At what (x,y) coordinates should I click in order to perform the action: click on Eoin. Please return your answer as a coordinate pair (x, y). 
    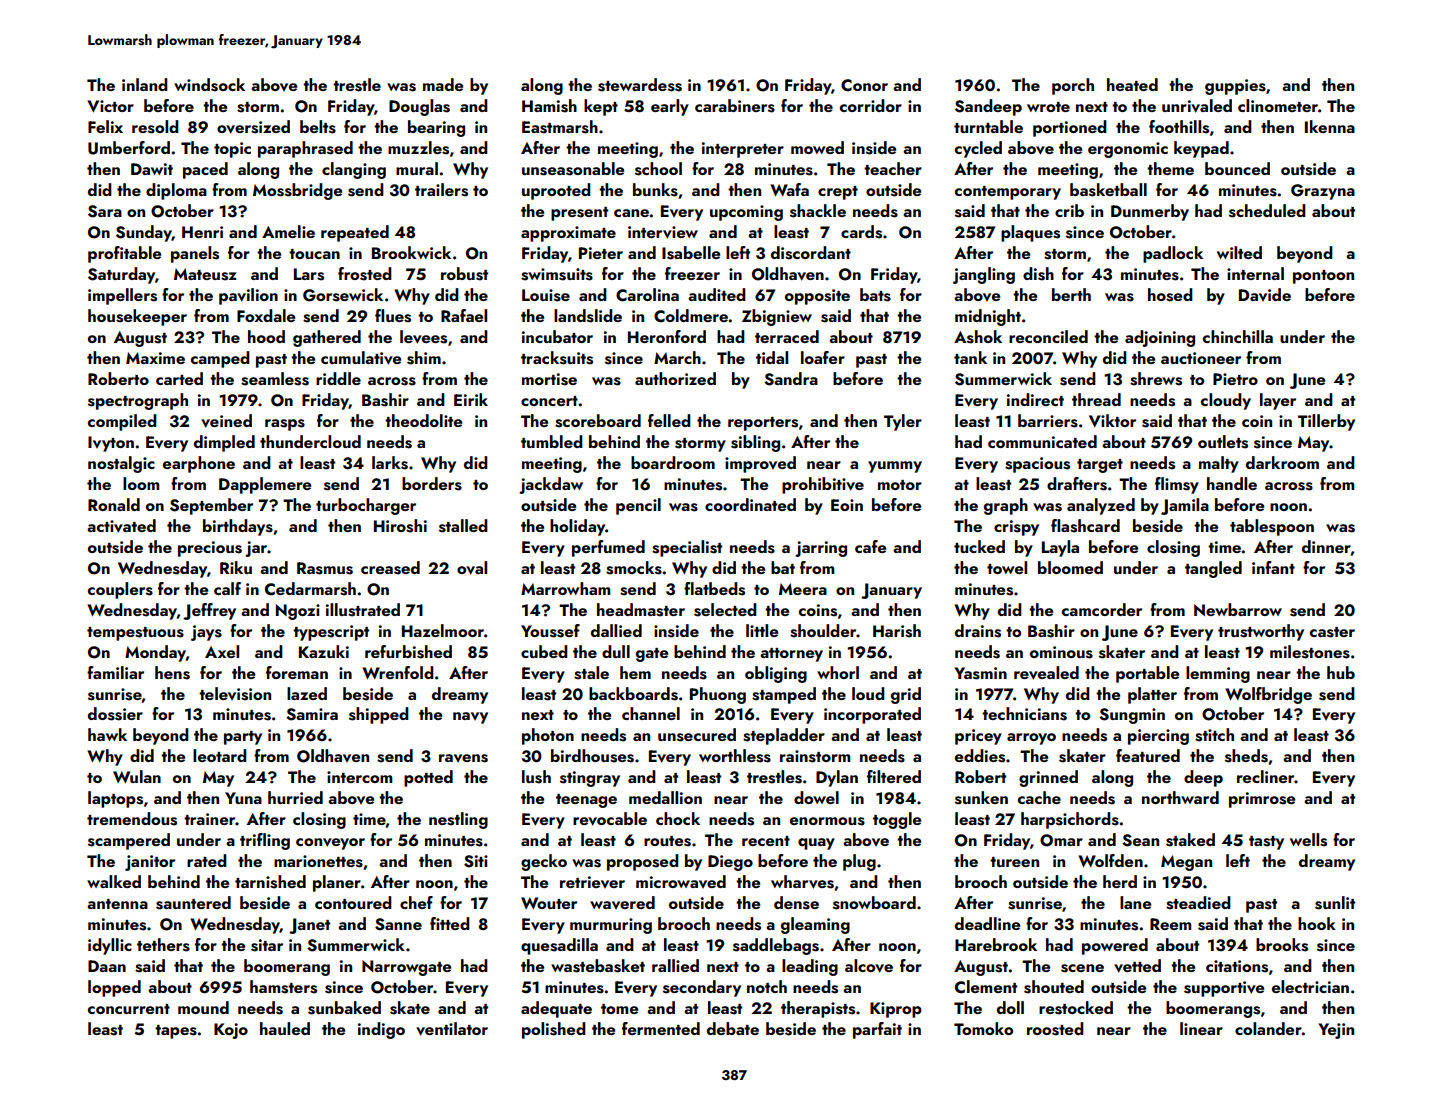
    Looking at the image, I should click on (847, 505).
